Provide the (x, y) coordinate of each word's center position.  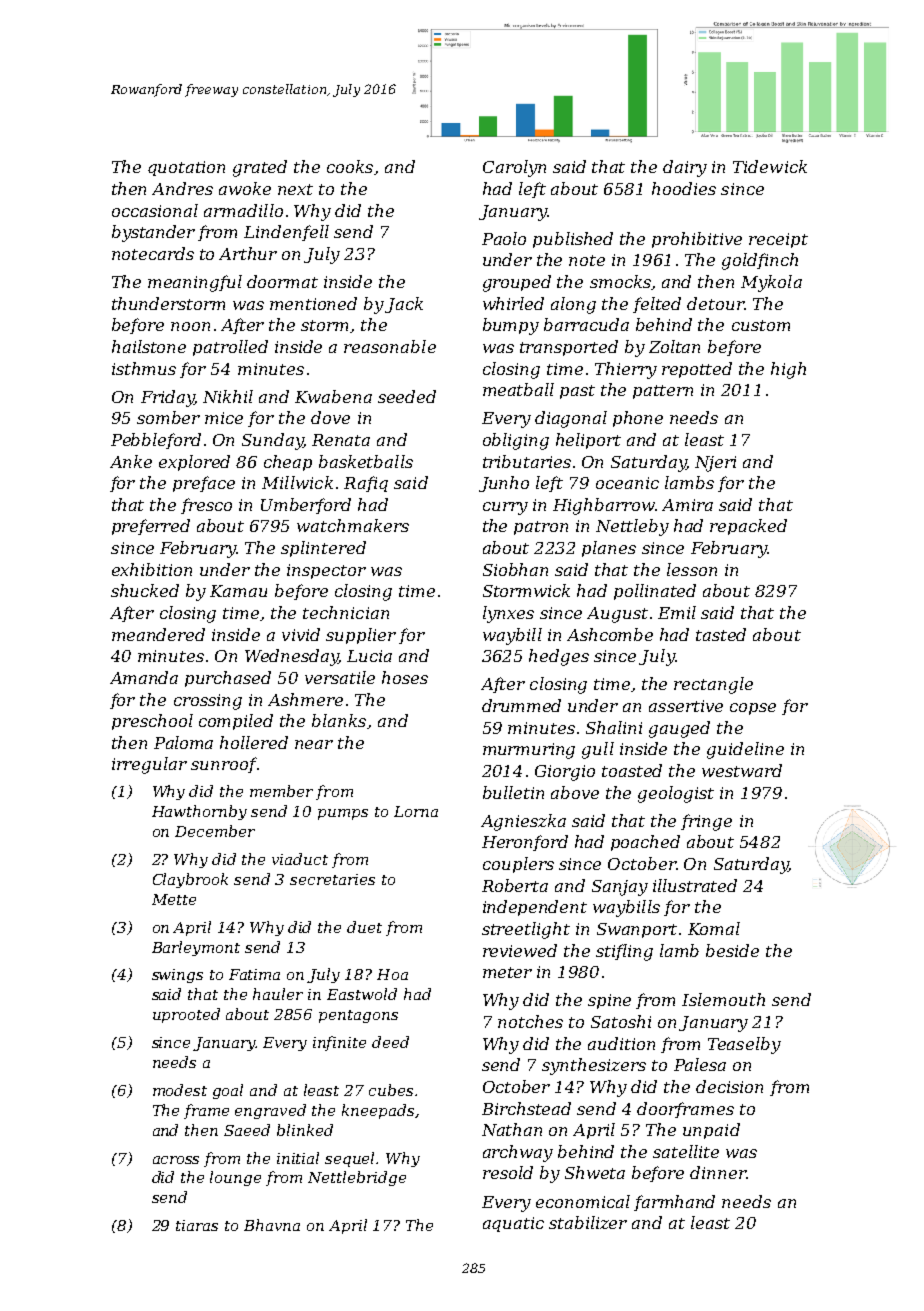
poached (645, 843)
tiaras (197, 1225)
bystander (153, 233)
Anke (131, 461)
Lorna (416, 811)
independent (535, 908)
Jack (404, 305)
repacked (748, 527)
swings (177, 976)
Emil (677, 612)
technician (346, 612)
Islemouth (723, 999)
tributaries (527, 461)
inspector (326, 571)
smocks (620, 281)
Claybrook (190, 880)
